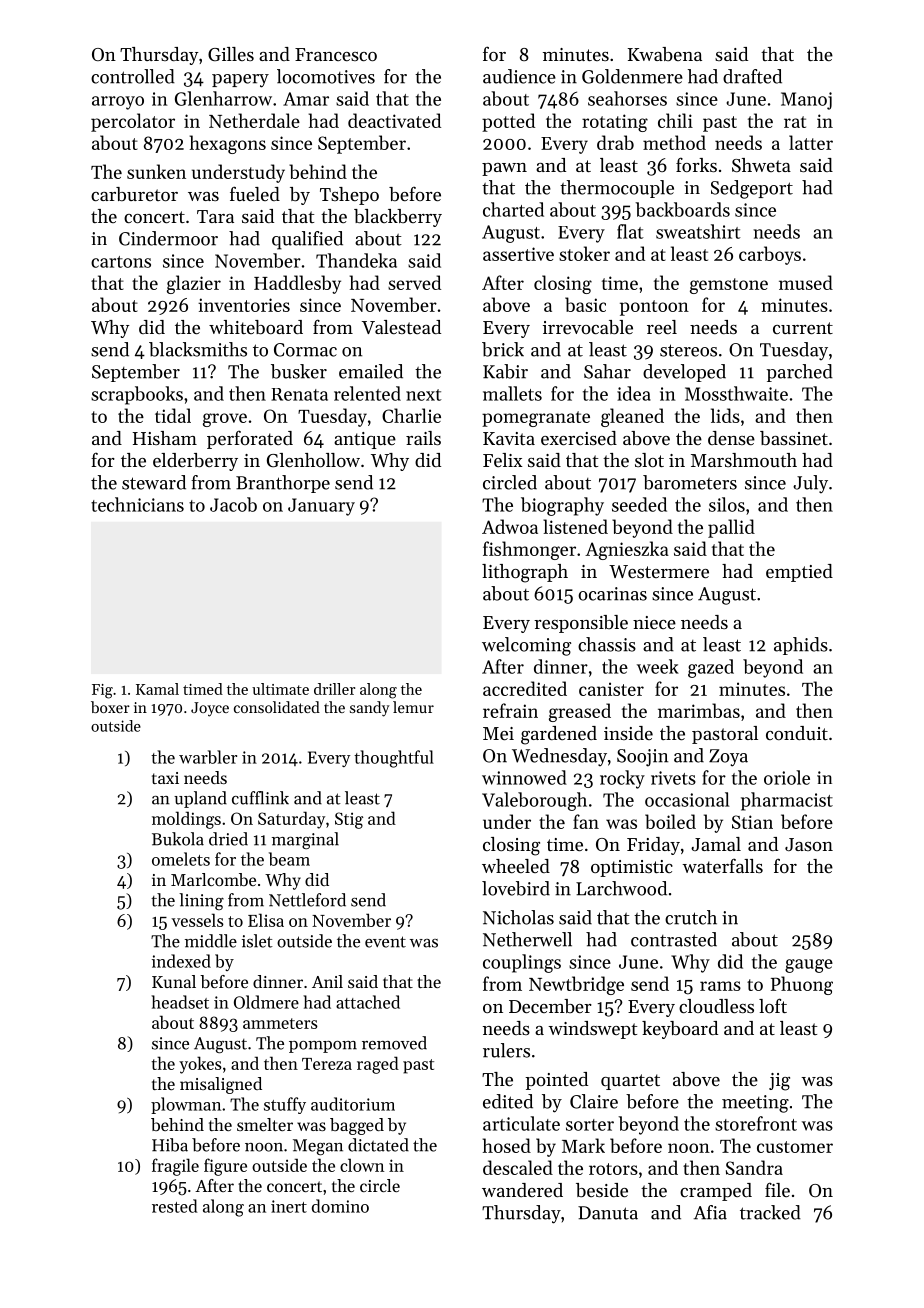  What do you see at coordinates (579, 438) in the screenshot?
I see `exercised` at bounding box center [579, 438].
